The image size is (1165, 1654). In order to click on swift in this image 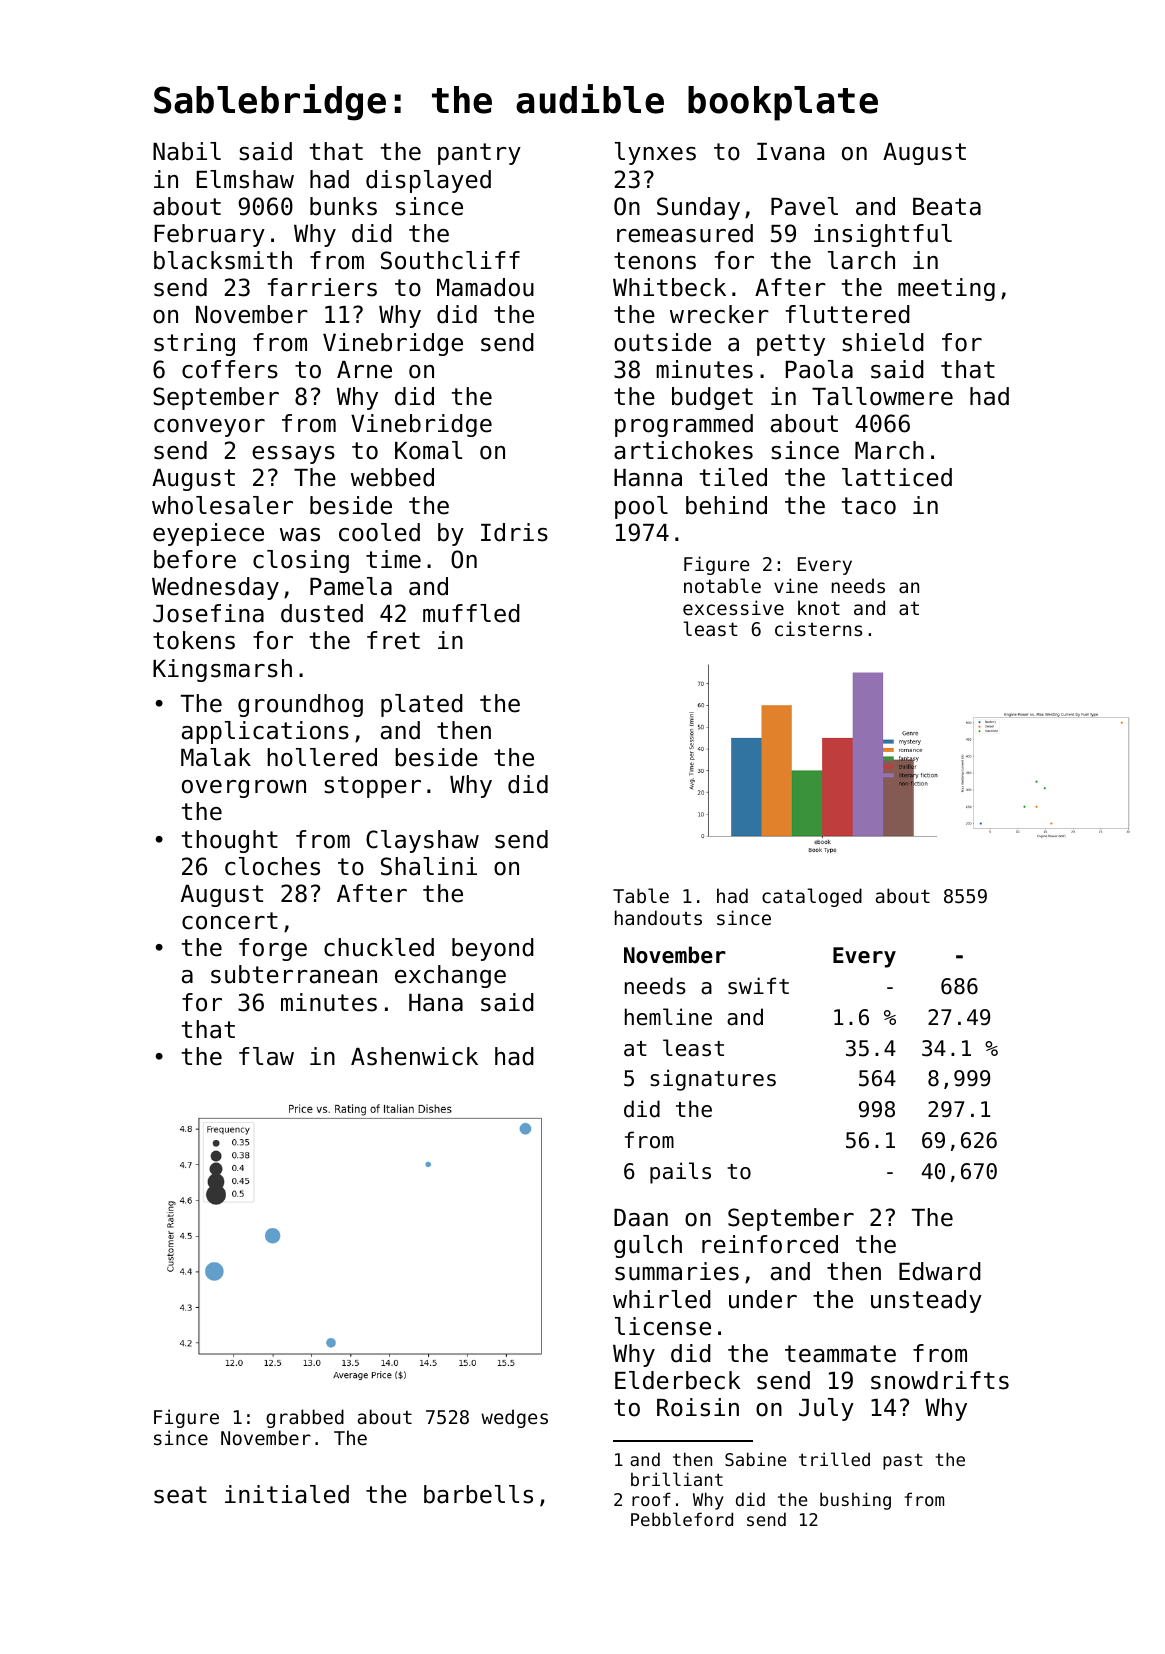, I will do `click(758, 986)`.
